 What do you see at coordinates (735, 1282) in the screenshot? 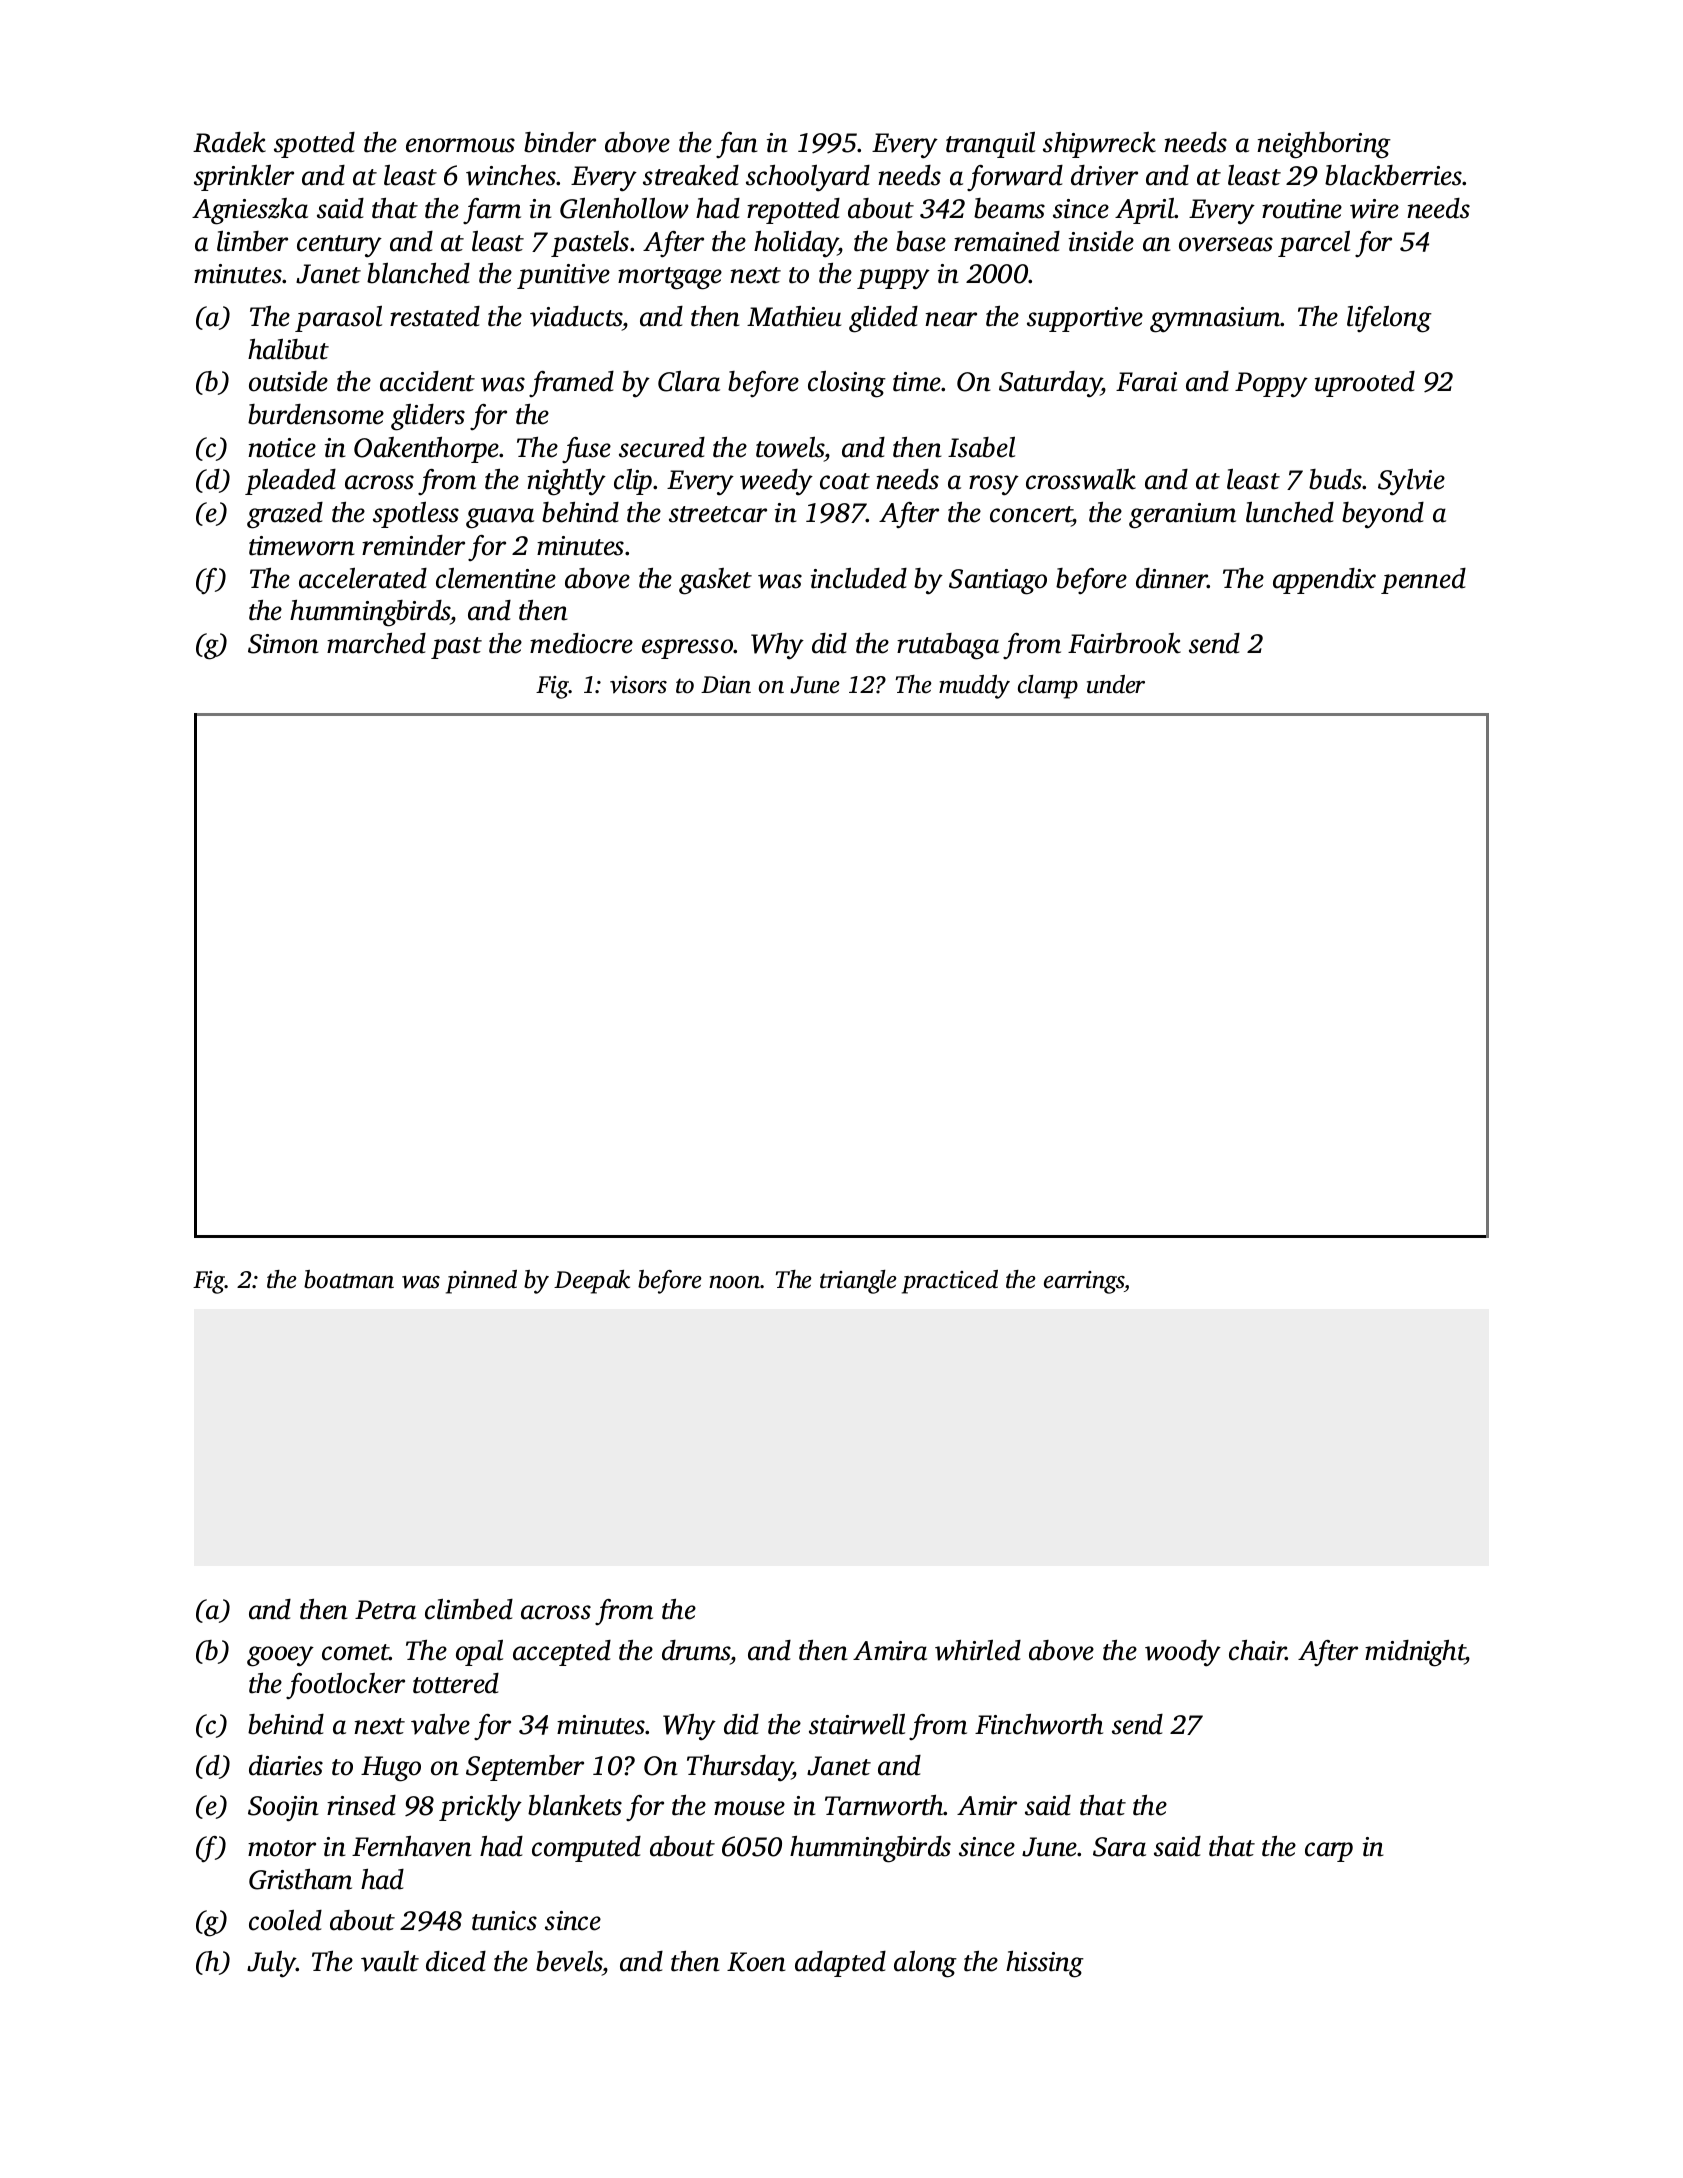
I see `noon` at bounding box center [735, 1282].
